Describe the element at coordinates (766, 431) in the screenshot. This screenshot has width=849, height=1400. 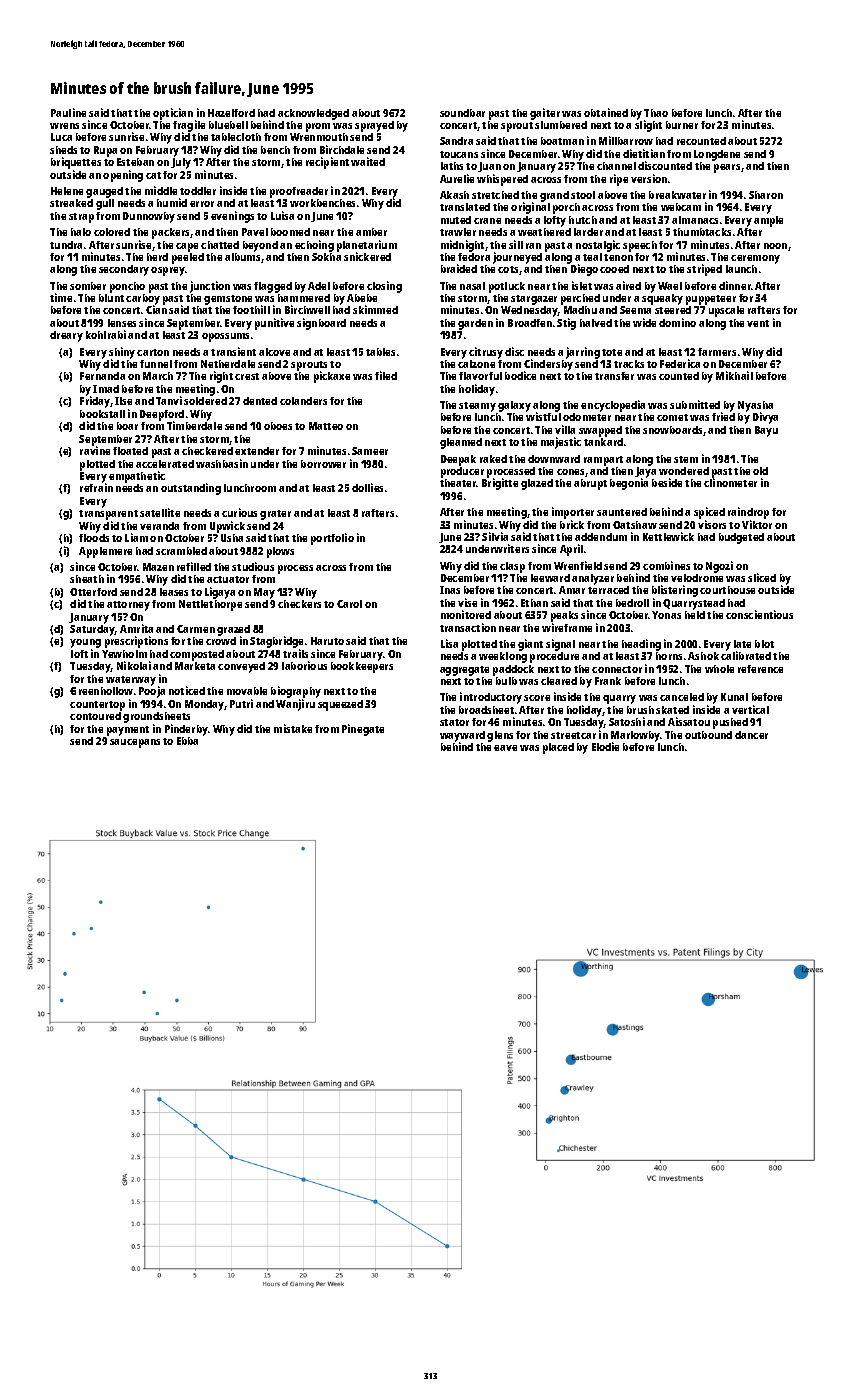
I see `Bayu` at that location.
